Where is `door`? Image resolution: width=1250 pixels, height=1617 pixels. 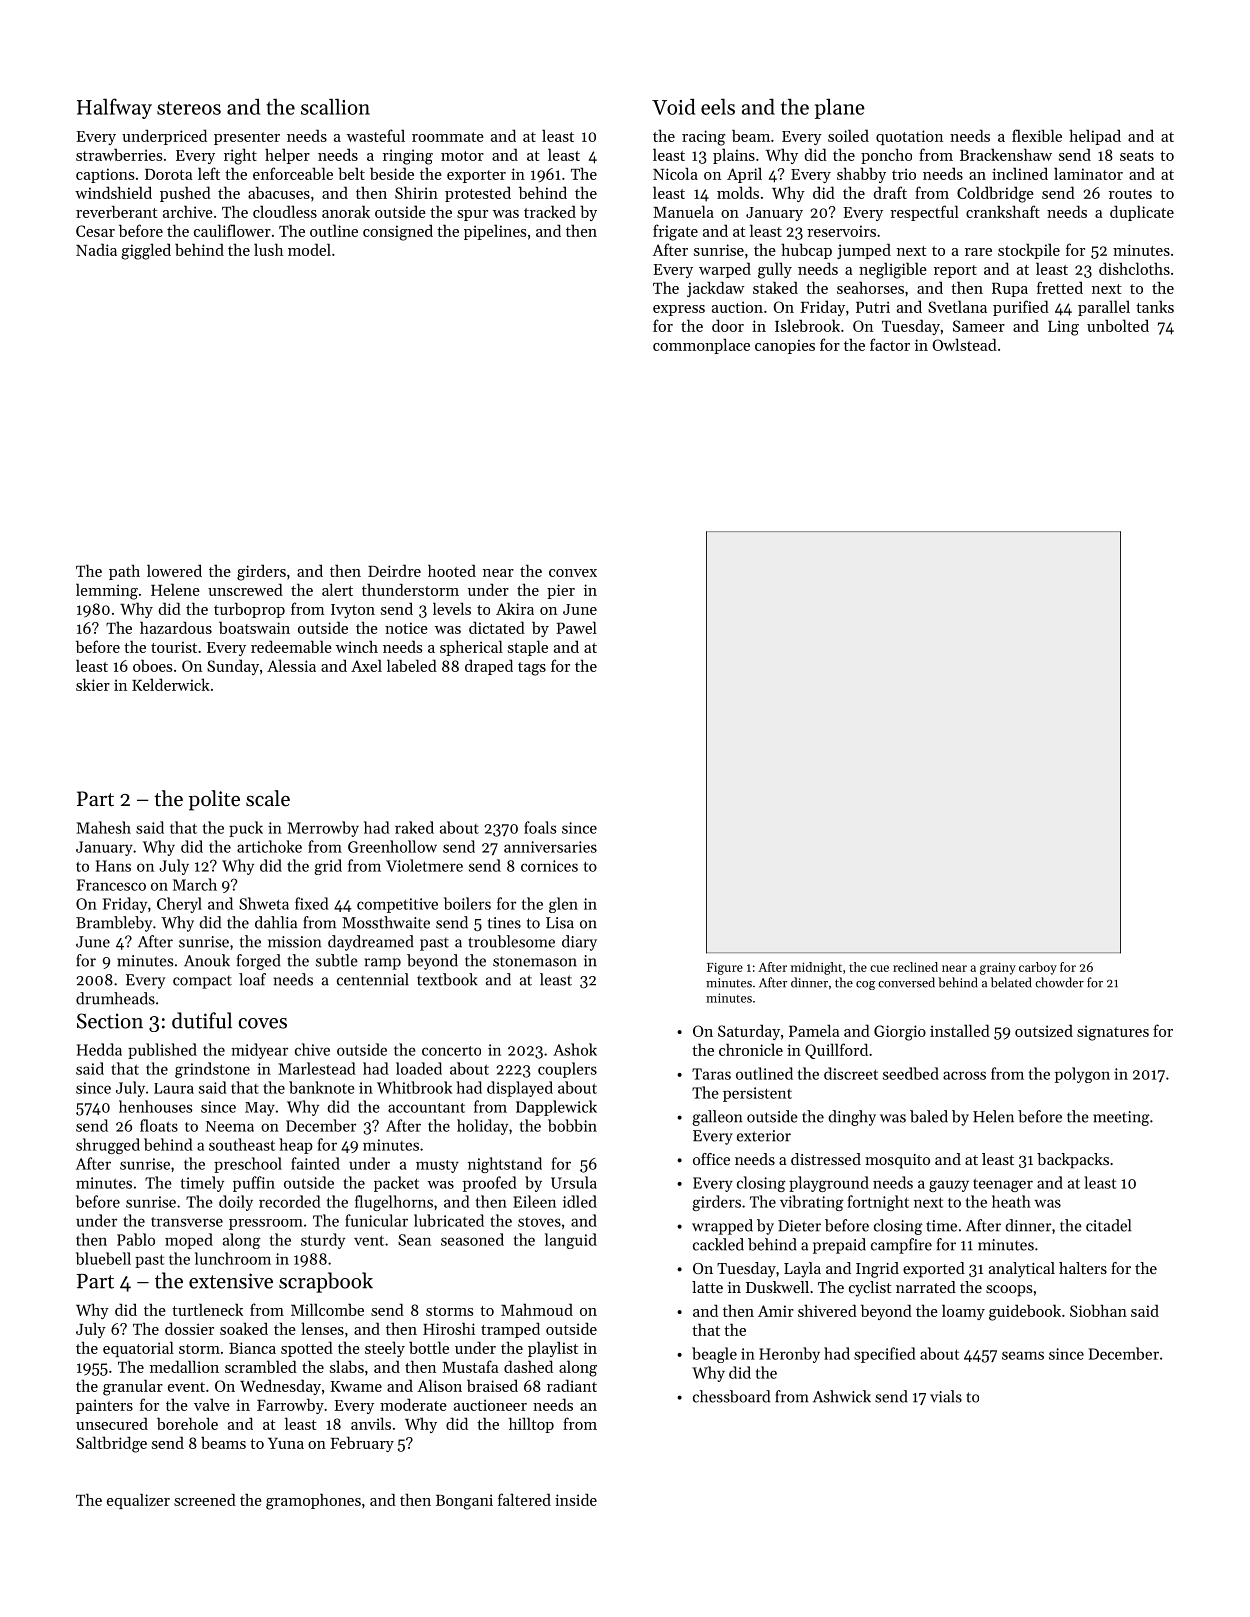 door is located at coordinates (728, 325).
